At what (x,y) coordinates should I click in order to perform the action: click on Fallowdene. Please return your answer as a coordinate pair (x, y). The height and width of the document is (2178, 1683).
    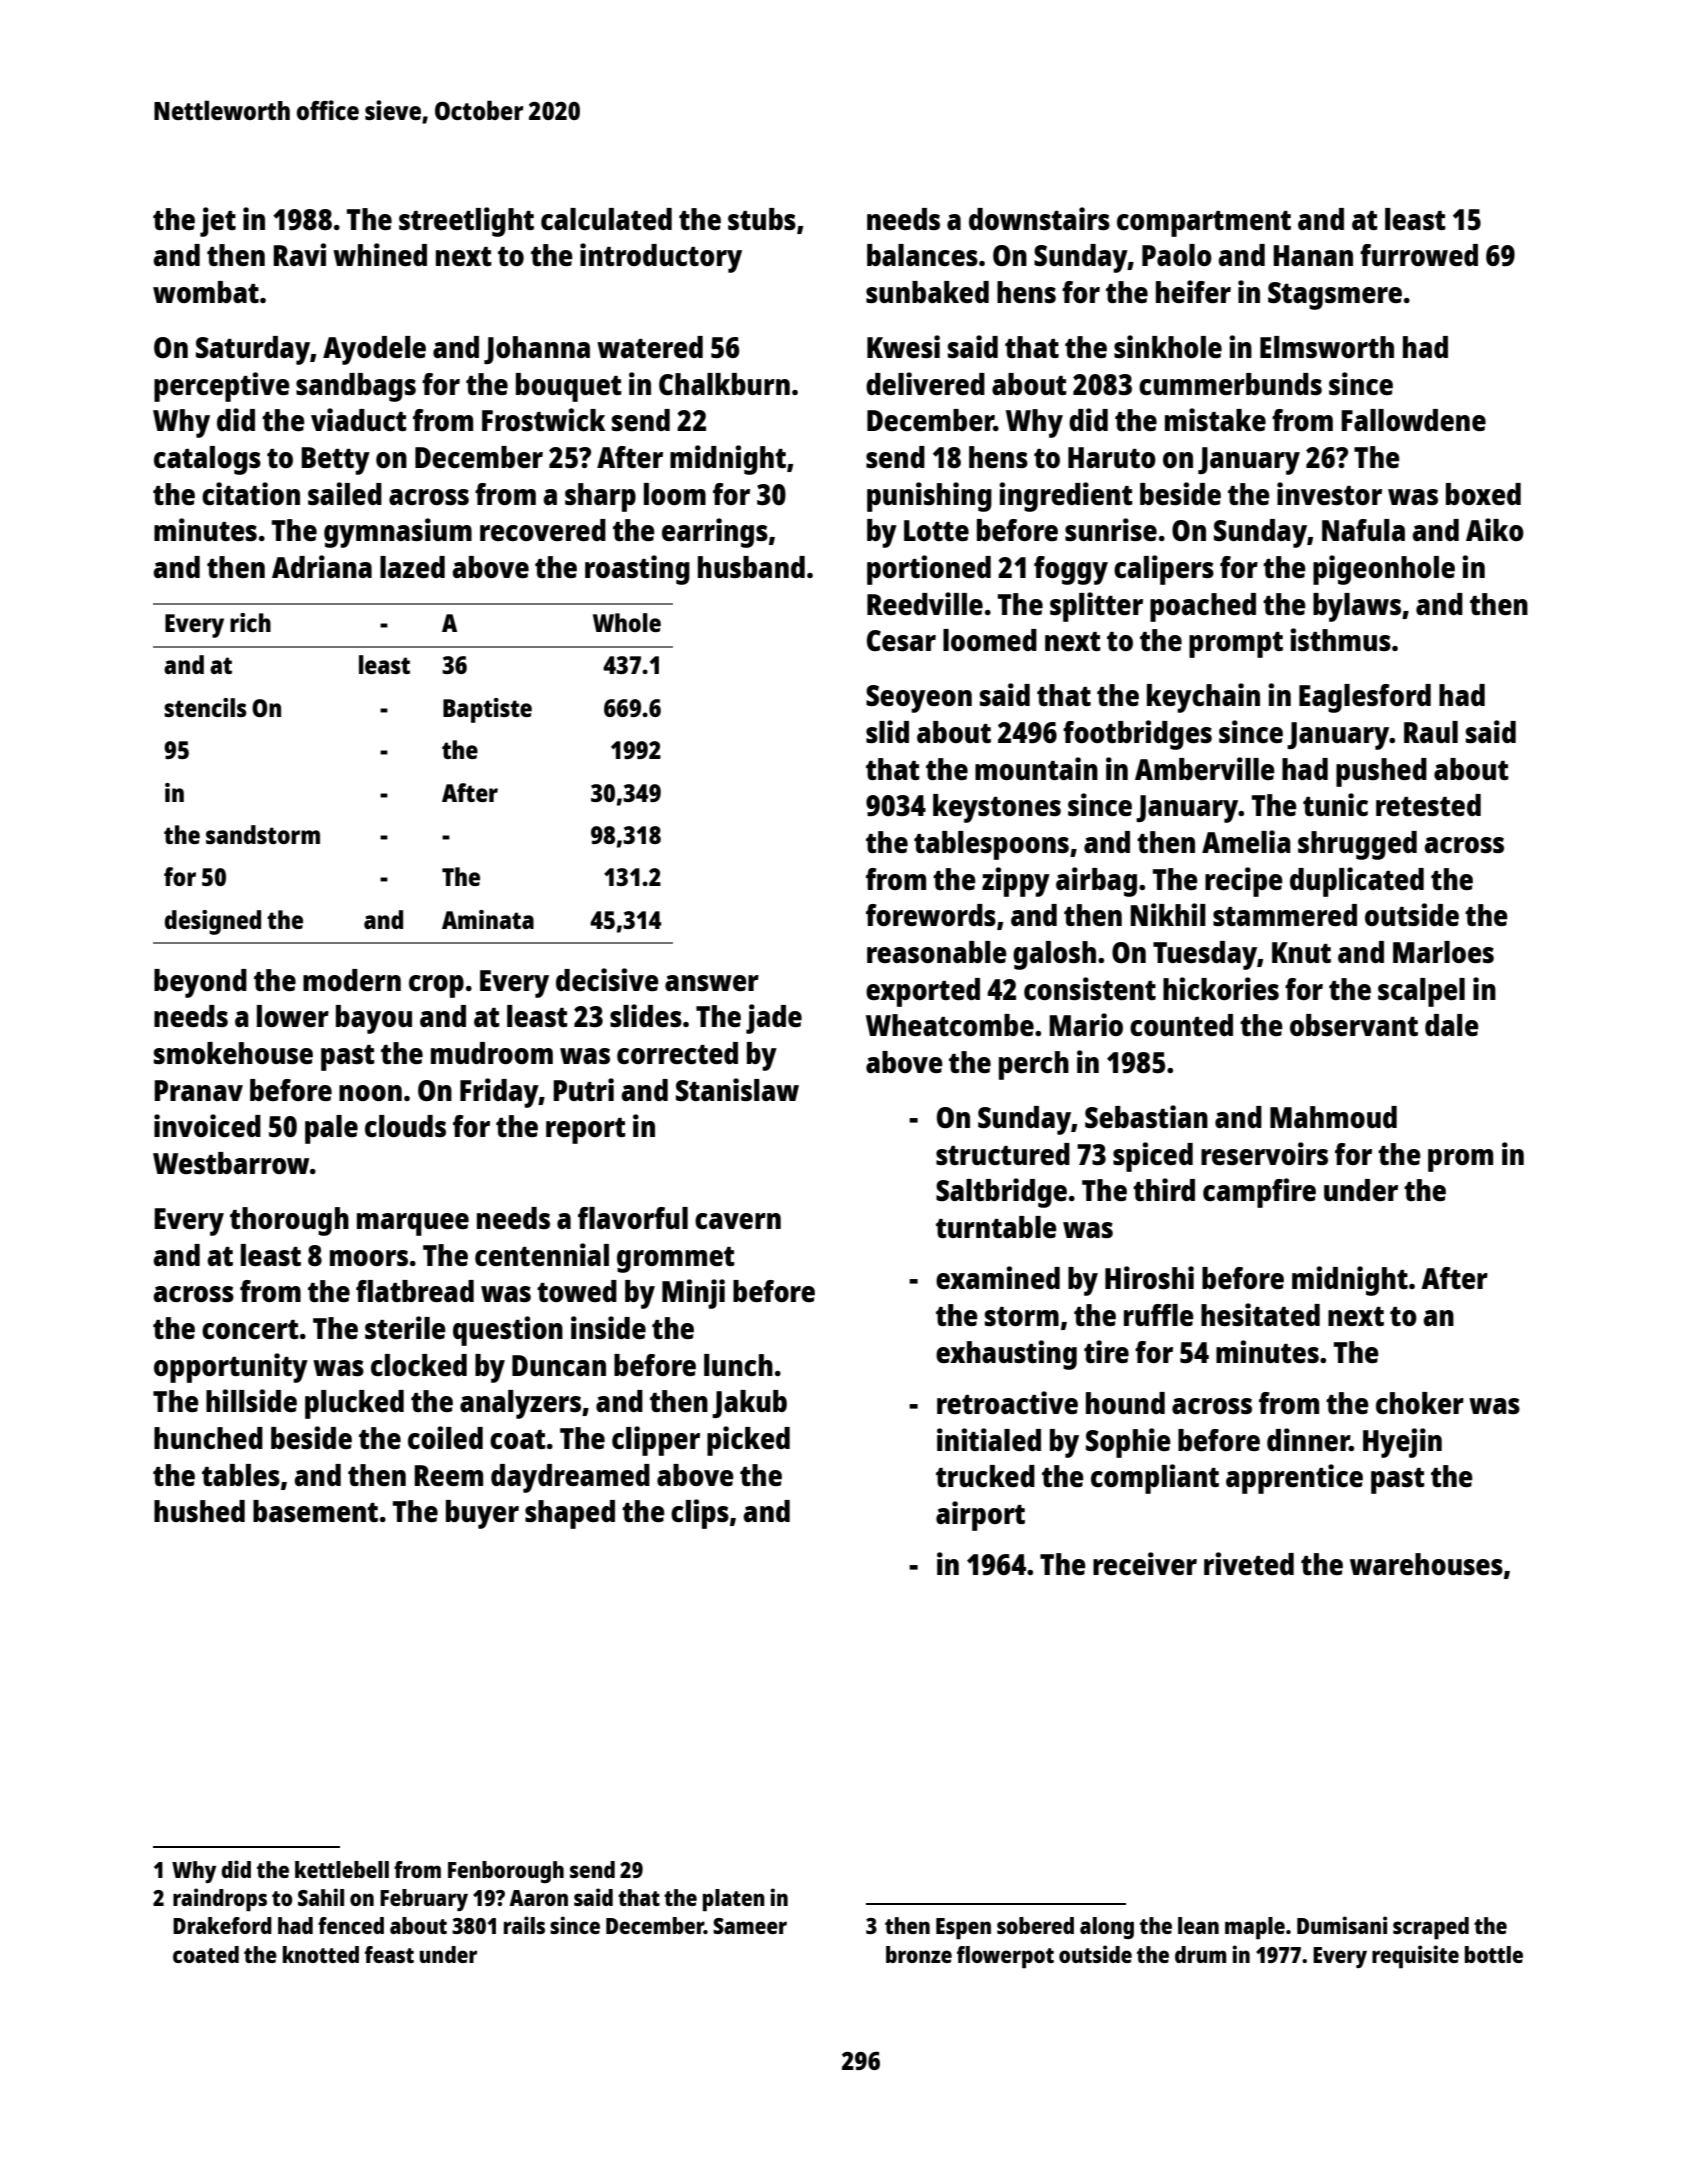
    Looking at the image, I should click on (1413, 420).
